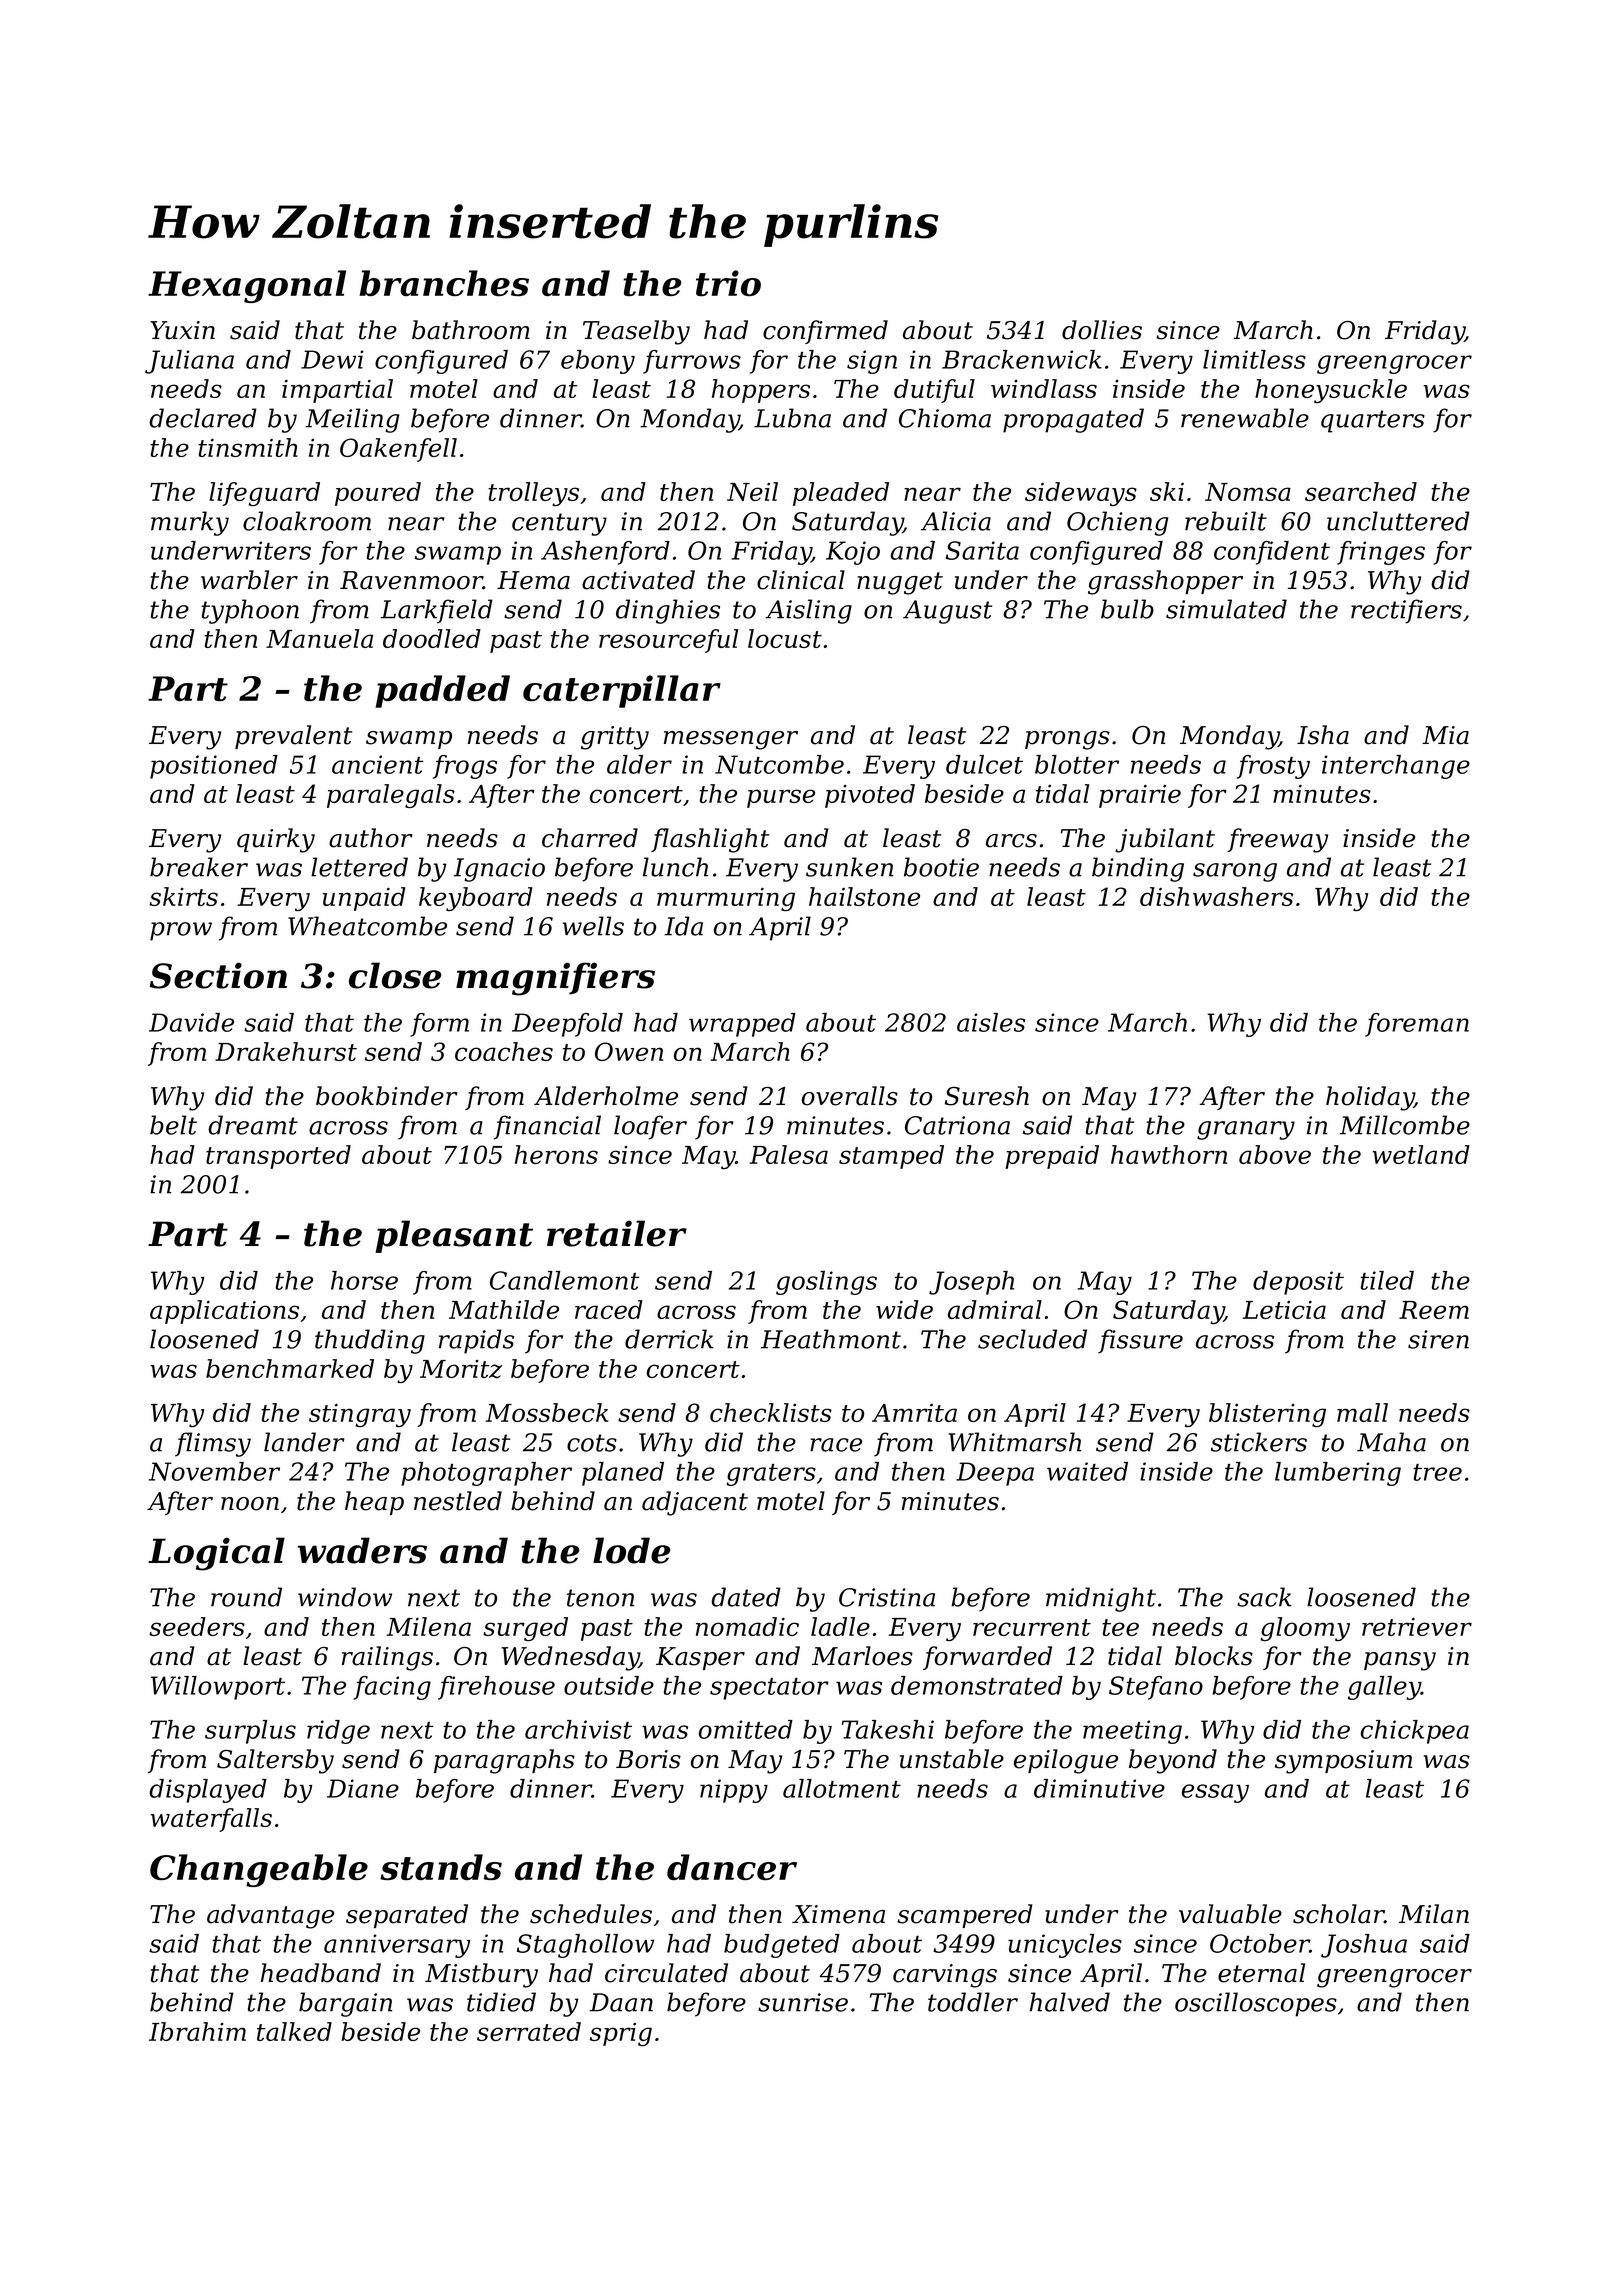 The image size is (1620, 2292). I want to click on Heathmont, so click(831, 1339).
